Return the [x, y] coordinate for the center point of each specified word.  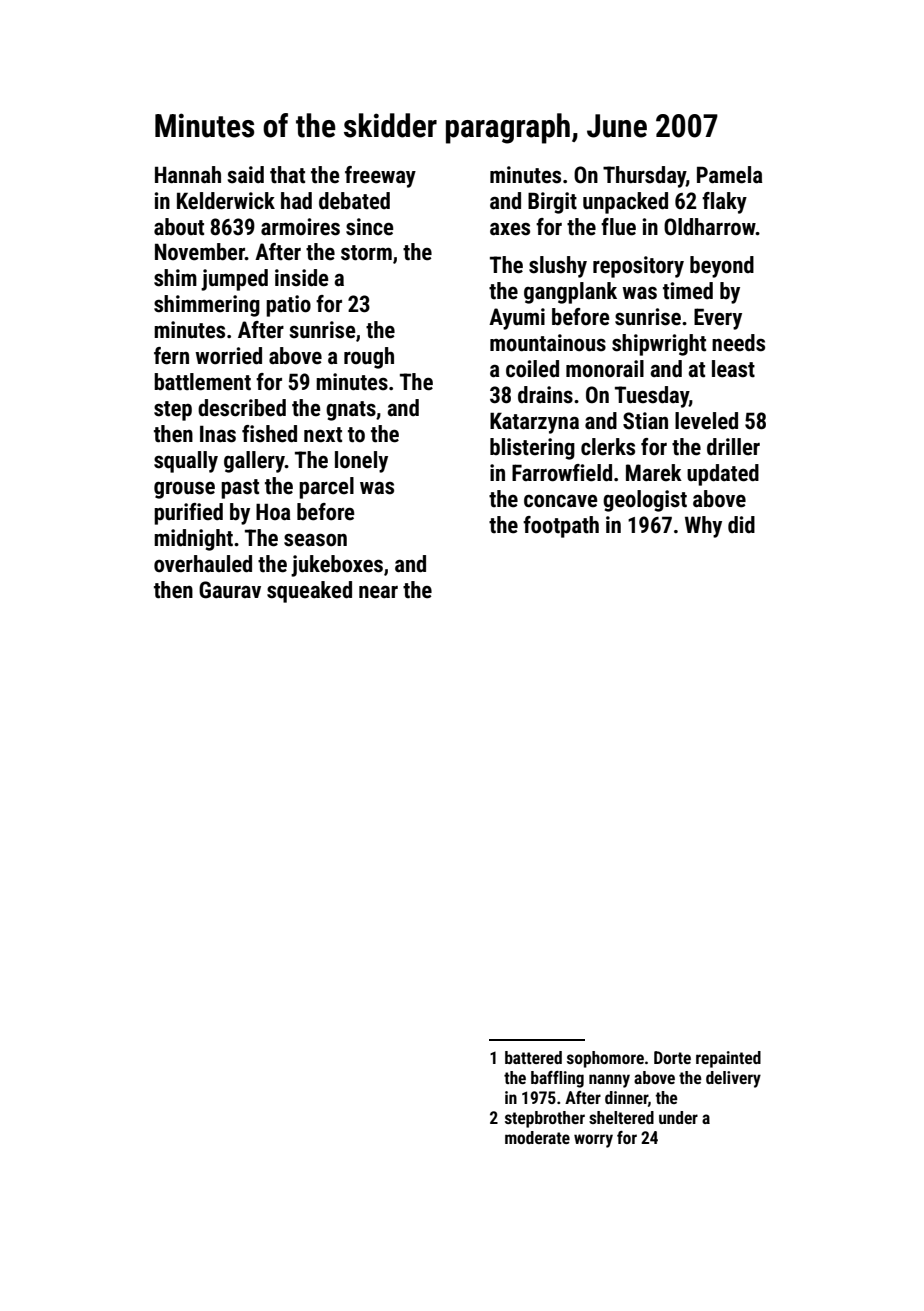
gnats [351, 411]
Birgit [552, 203]
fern [171, 356]
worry [593, 1141]
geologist [645, 501]
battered [533, 1057]
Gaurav [230, 590]
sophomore [605, 1059]
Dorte [672, 1057]
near [378, 592]
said [246, 175]
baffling [557, 1079]
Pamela [730, 175]
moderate [537, 1137]
